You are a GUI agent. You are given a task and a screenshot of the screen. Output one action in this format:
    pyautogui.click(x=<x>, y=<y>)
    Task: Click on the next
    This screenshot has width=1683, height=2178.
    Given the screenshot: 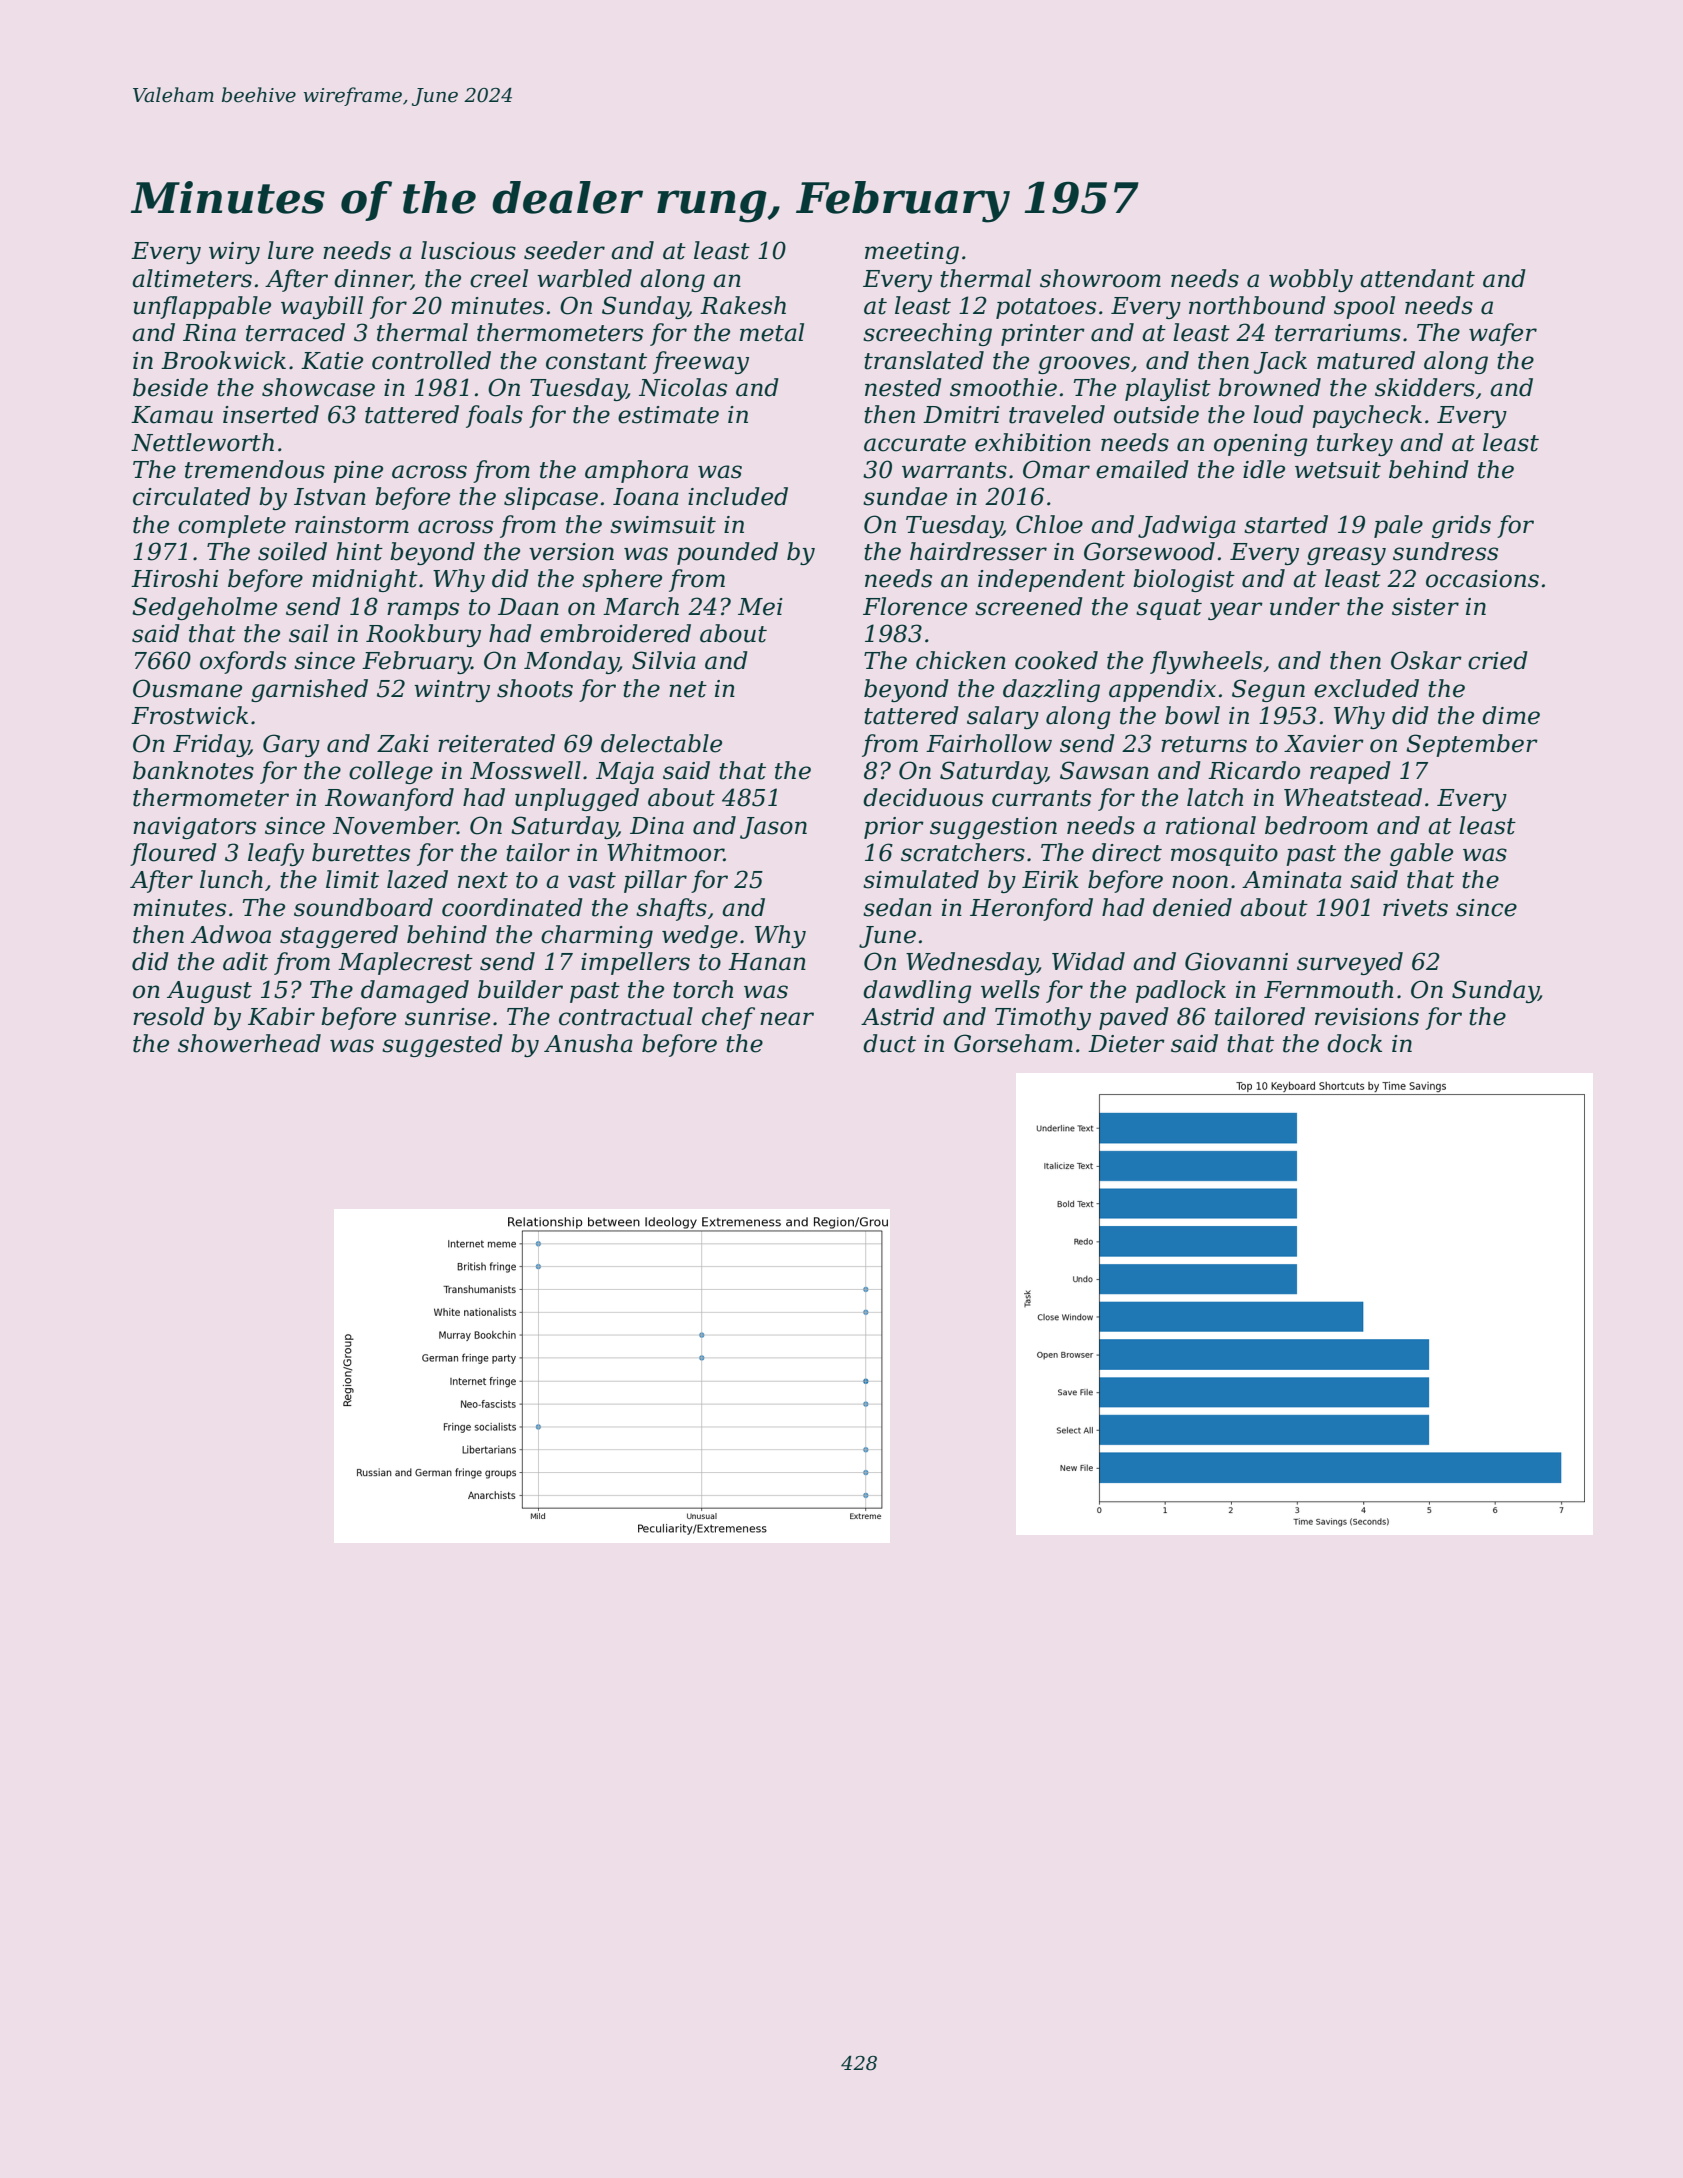 What is the action you would take?
    pyautogui.click(x=483, y=880)
